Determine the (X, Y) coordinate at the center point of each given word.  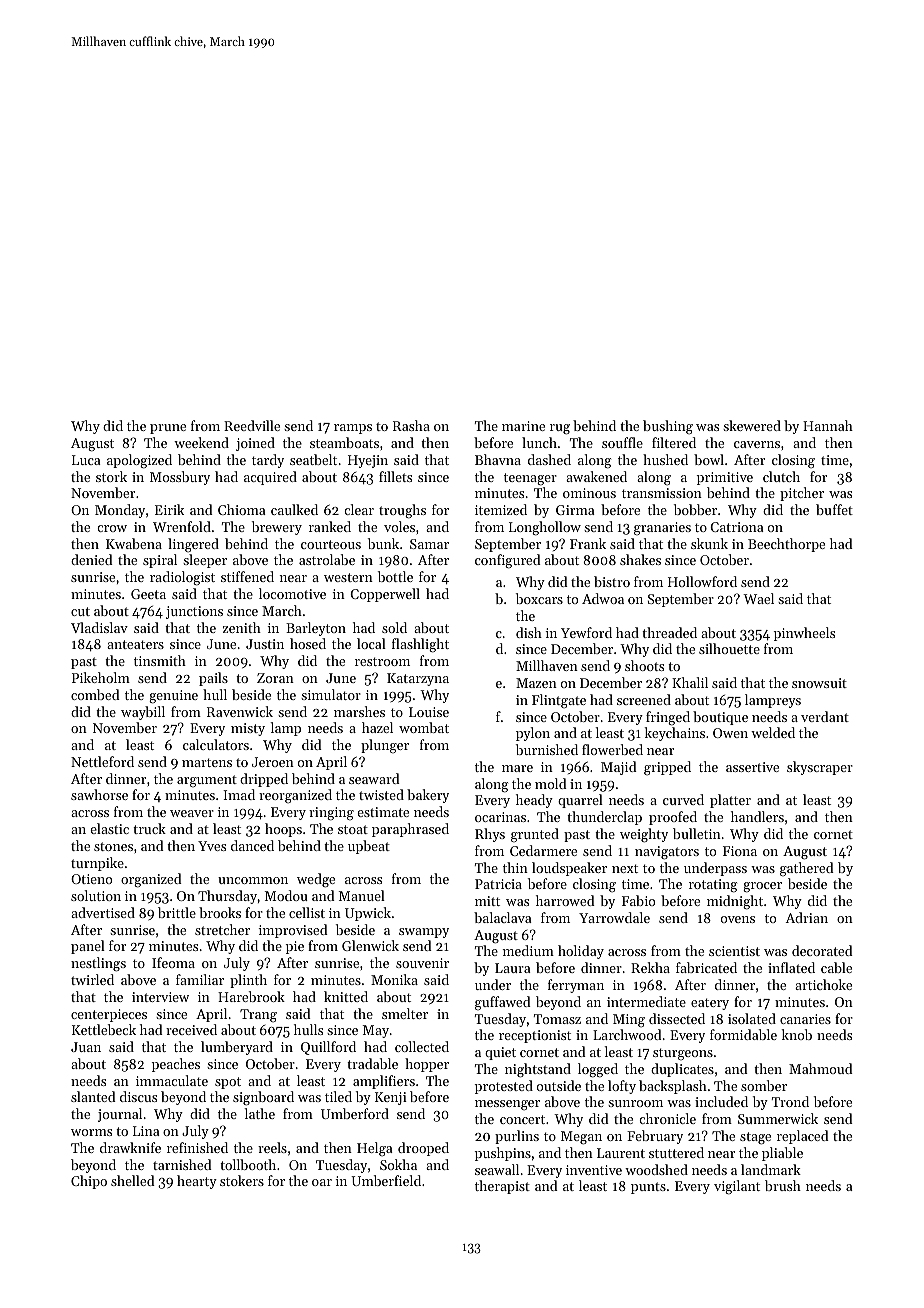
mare (517, 768)
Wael (758, 598)
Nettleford (102, 761)
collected (422, 1046)
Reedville (252, 425)
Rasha (411, 425)
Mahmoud (821, 1068)
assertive (752, 767)
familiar (200, 979)
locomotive (292, 593)
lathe (260, 1113)
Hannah (828, 425)
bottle (395, 576)
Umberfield (386, 1180)
